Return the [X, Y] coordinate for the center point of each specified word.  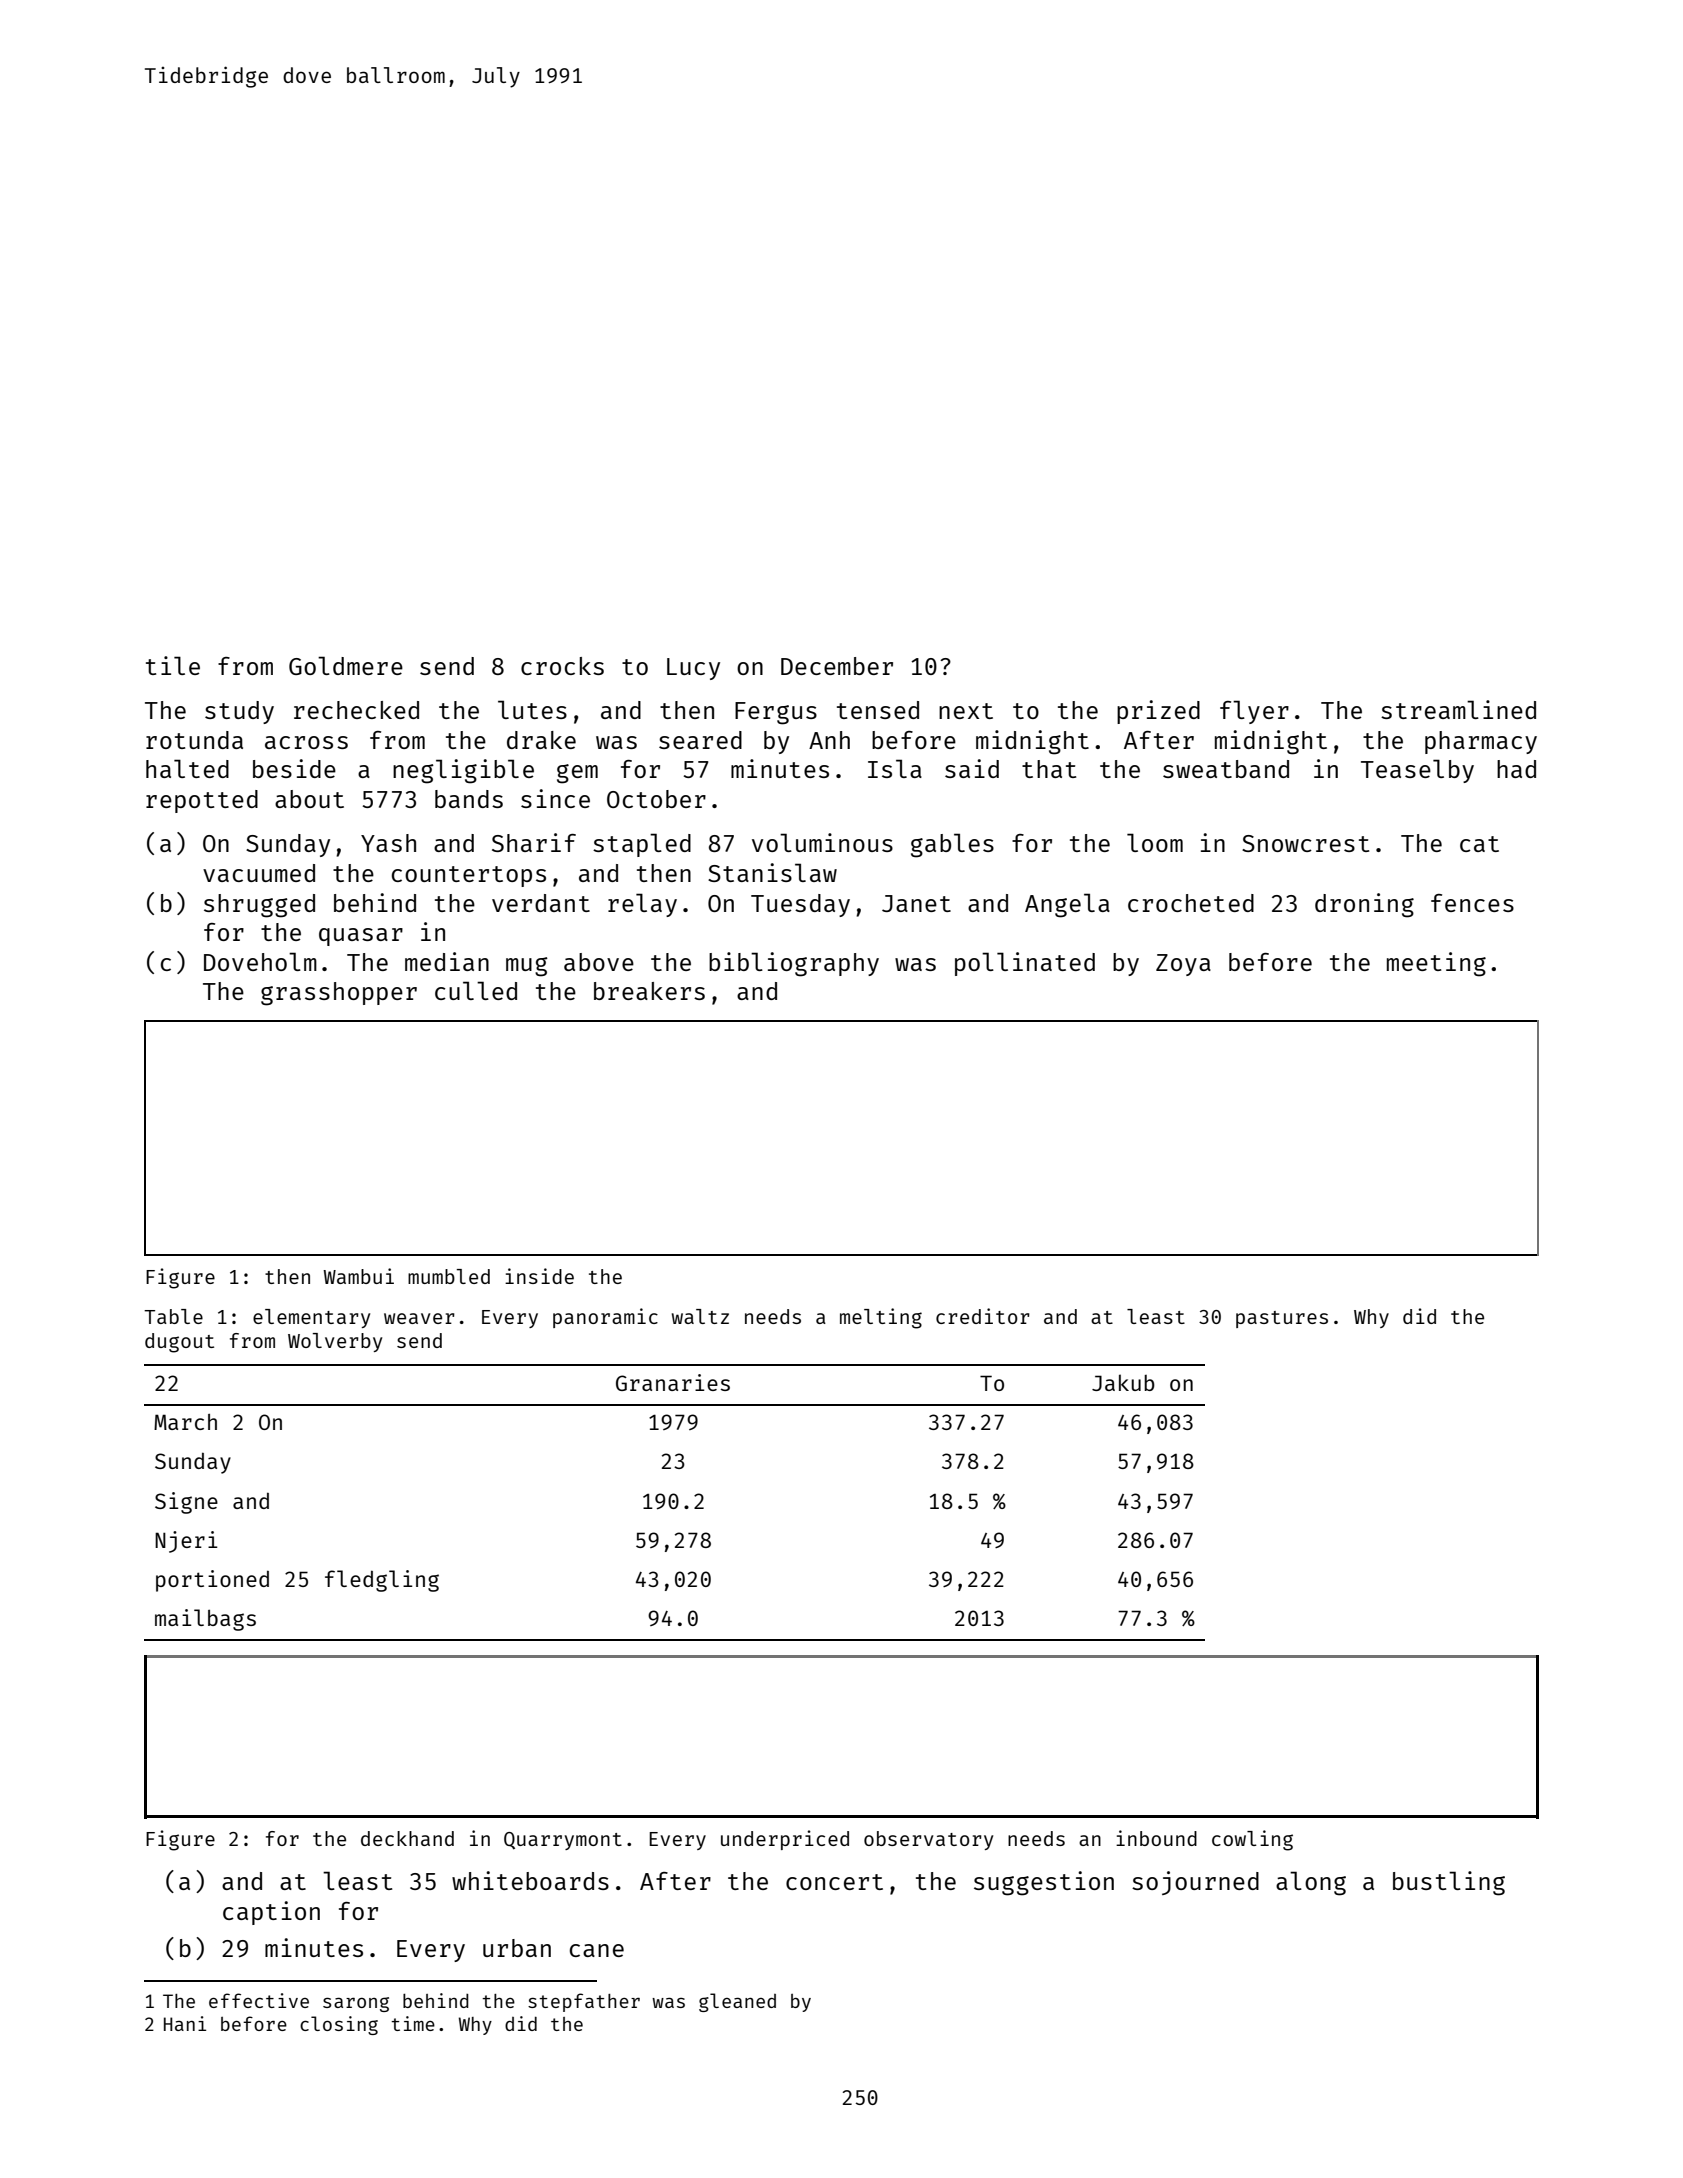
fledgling [382, 1581]
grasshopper [339, 994]
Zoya [1183, 965]
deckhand [407, 1838]
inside [539, 1276]
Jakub [1123, 1382]
